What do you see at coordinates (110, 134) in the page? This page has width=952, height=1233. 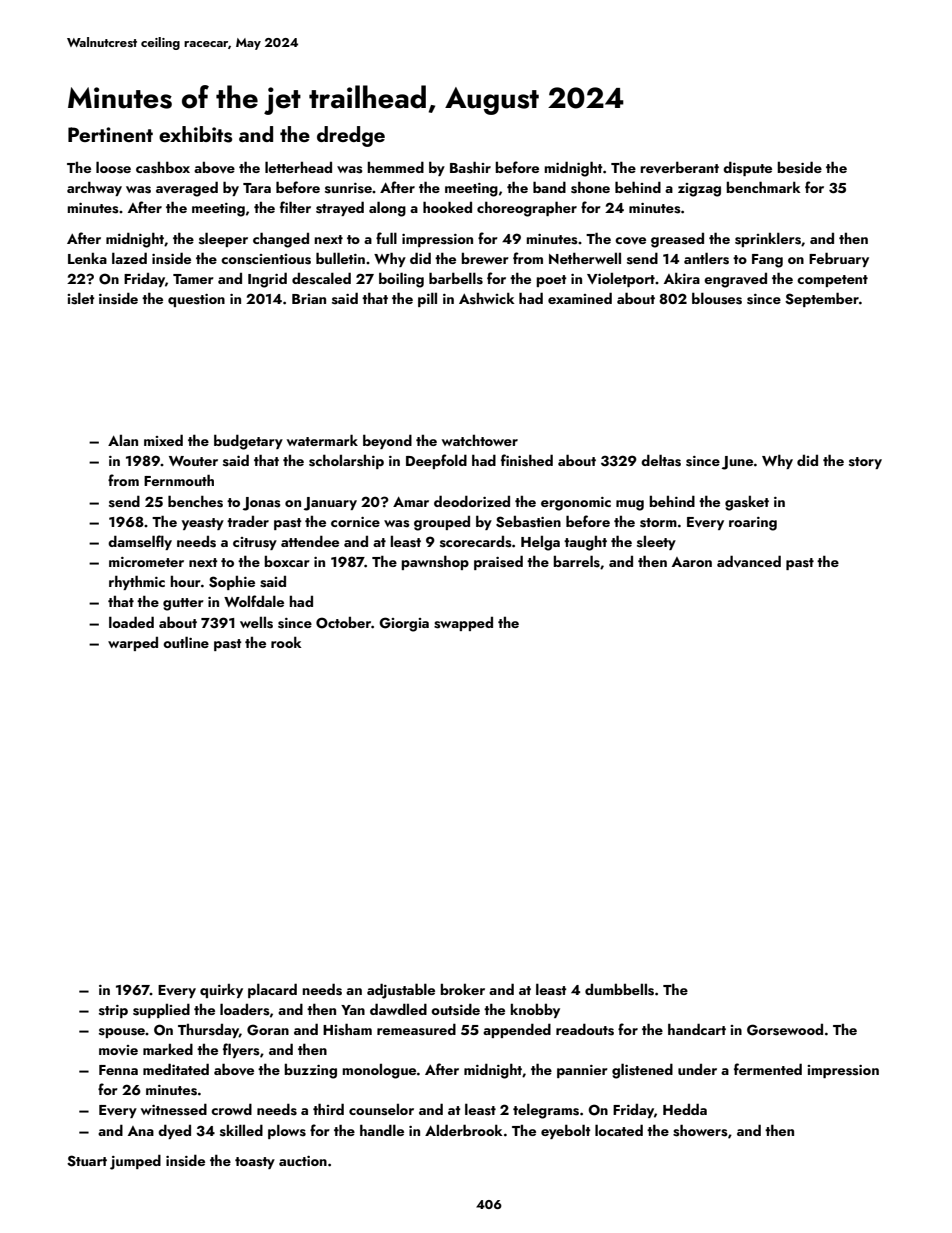 I see `Pertinent` at bounding box center [110, 134].
